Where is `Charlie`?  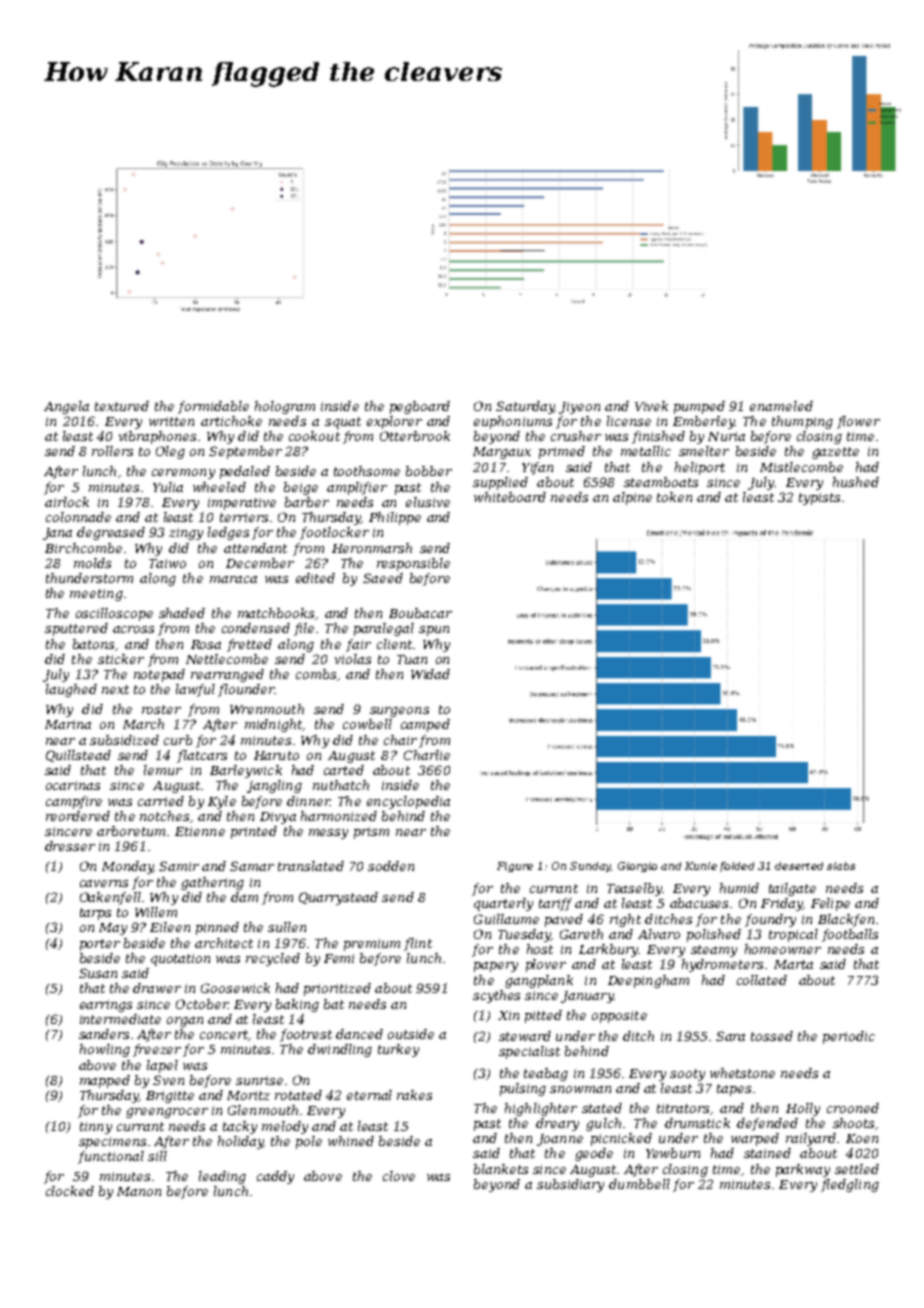
Charlie is located at coordinates (427, 755).
